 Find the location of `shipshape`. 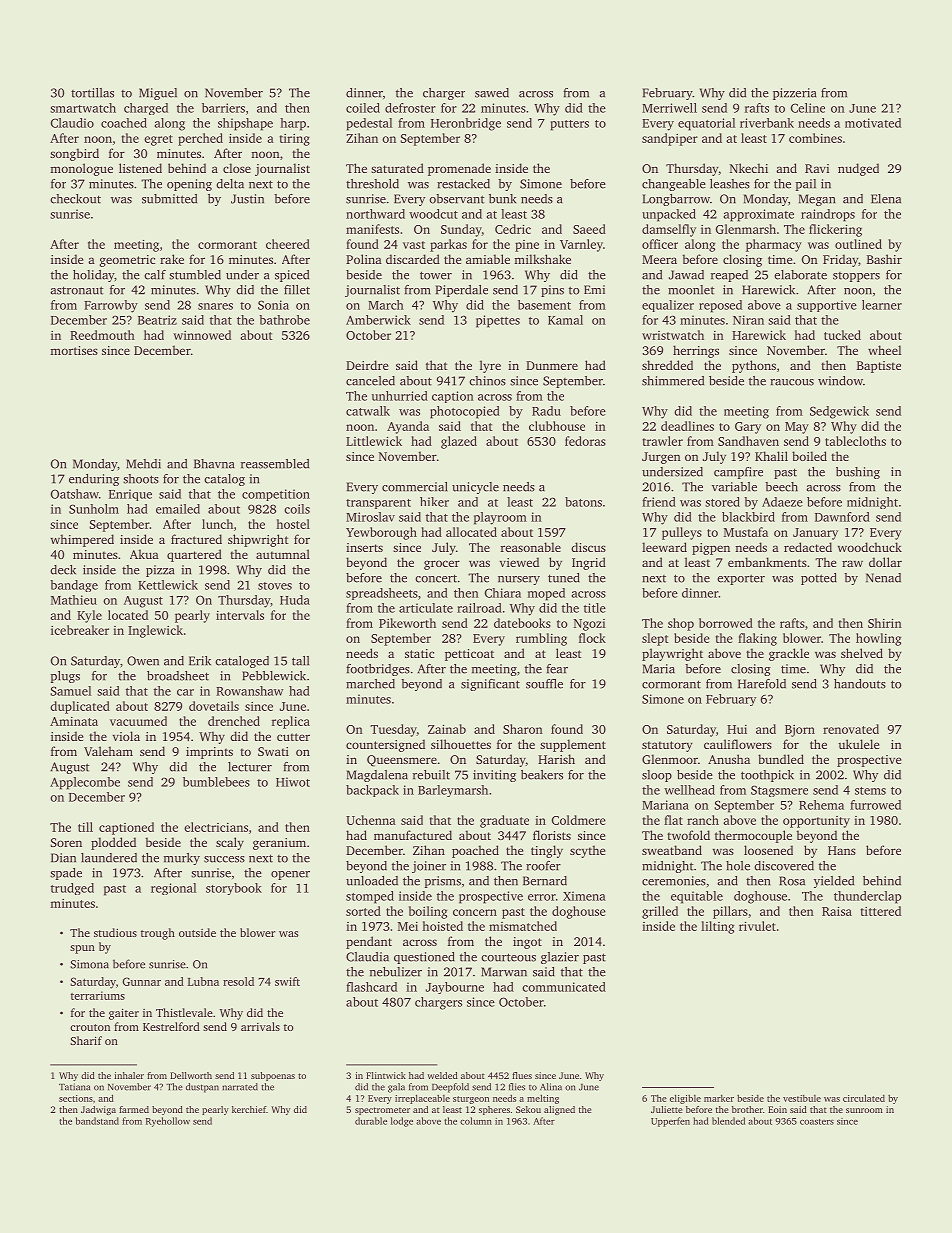

shipshape is located at coordinates (245, 124).
